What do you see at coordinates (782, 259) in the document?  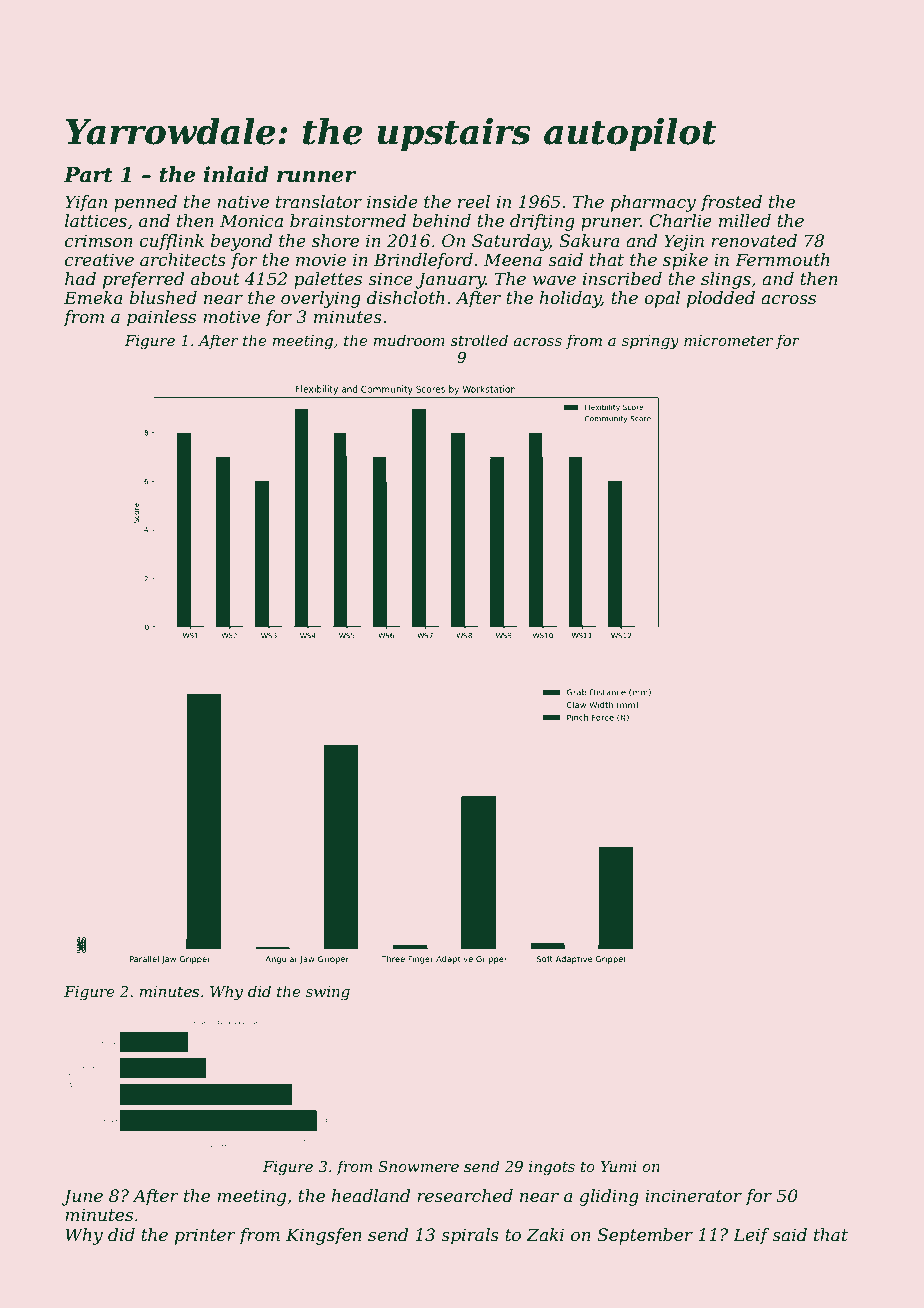 I see `Fernmouth` at bounding box center [782, 259].
